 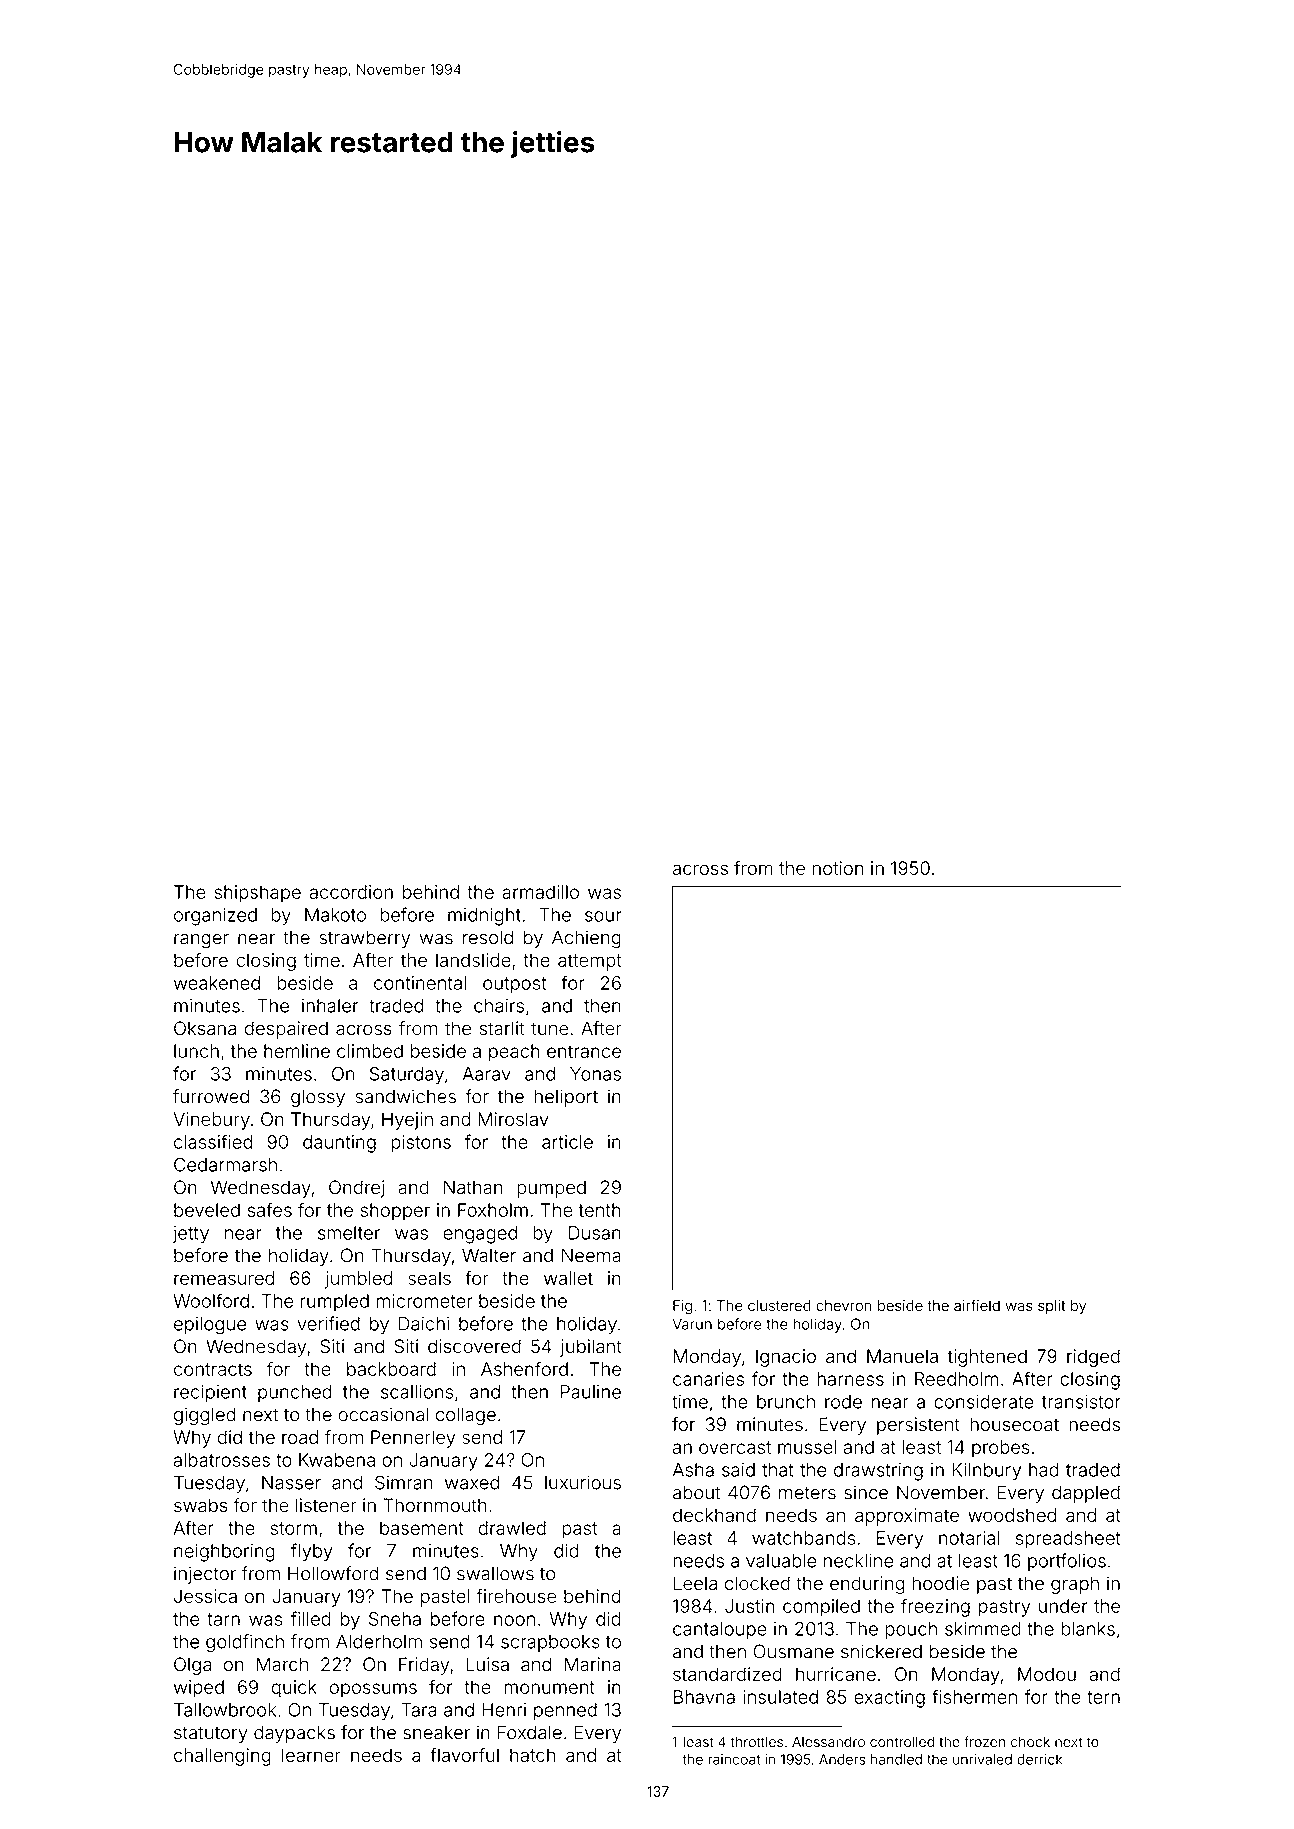 What do you see at coordinates (838, 868) in the screenshot?
I see `notion` at bounding box center [838, 868].
